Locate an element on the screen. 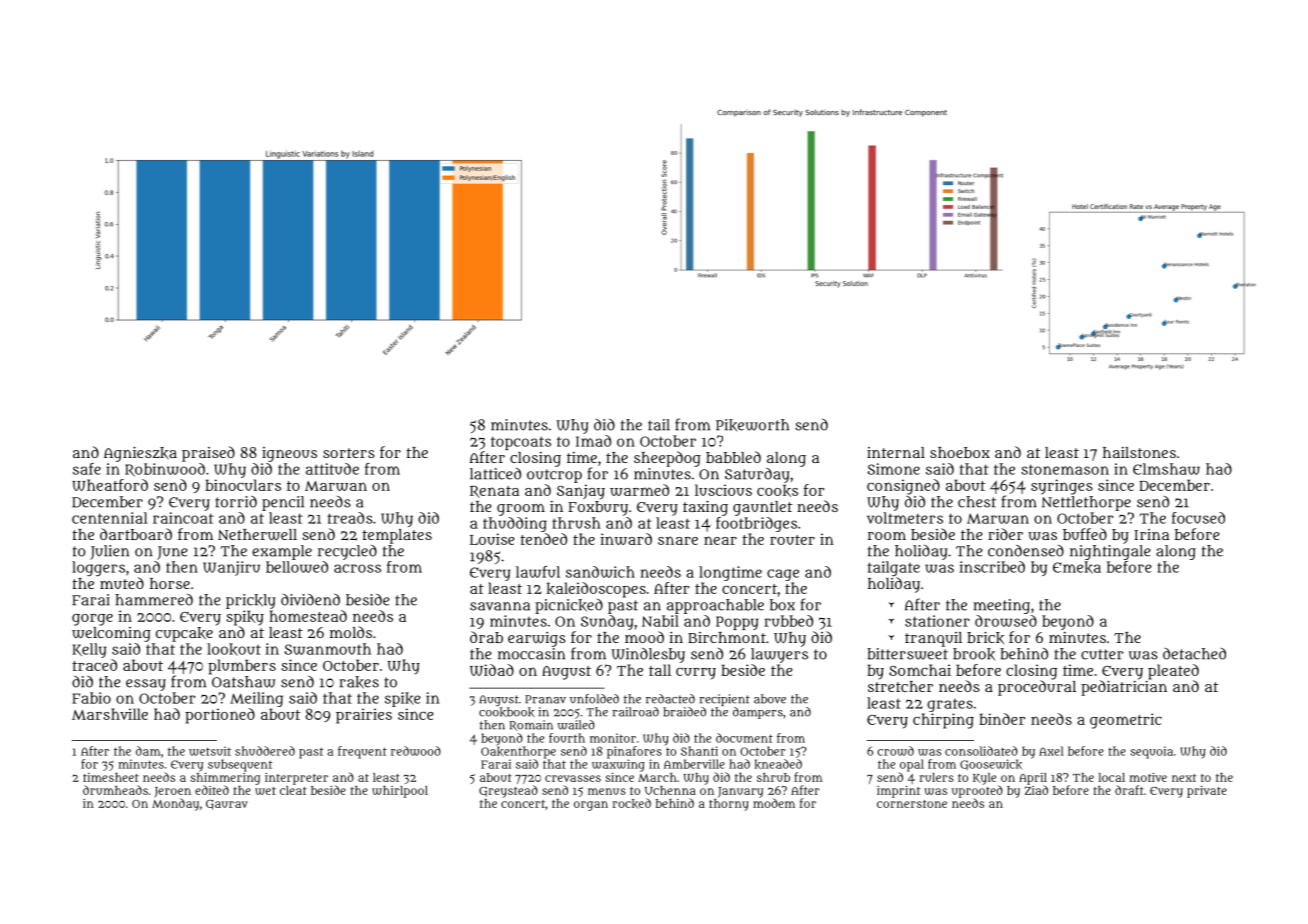 The image size is (1308, 924). rider is located at coordinates (1005, 534).
